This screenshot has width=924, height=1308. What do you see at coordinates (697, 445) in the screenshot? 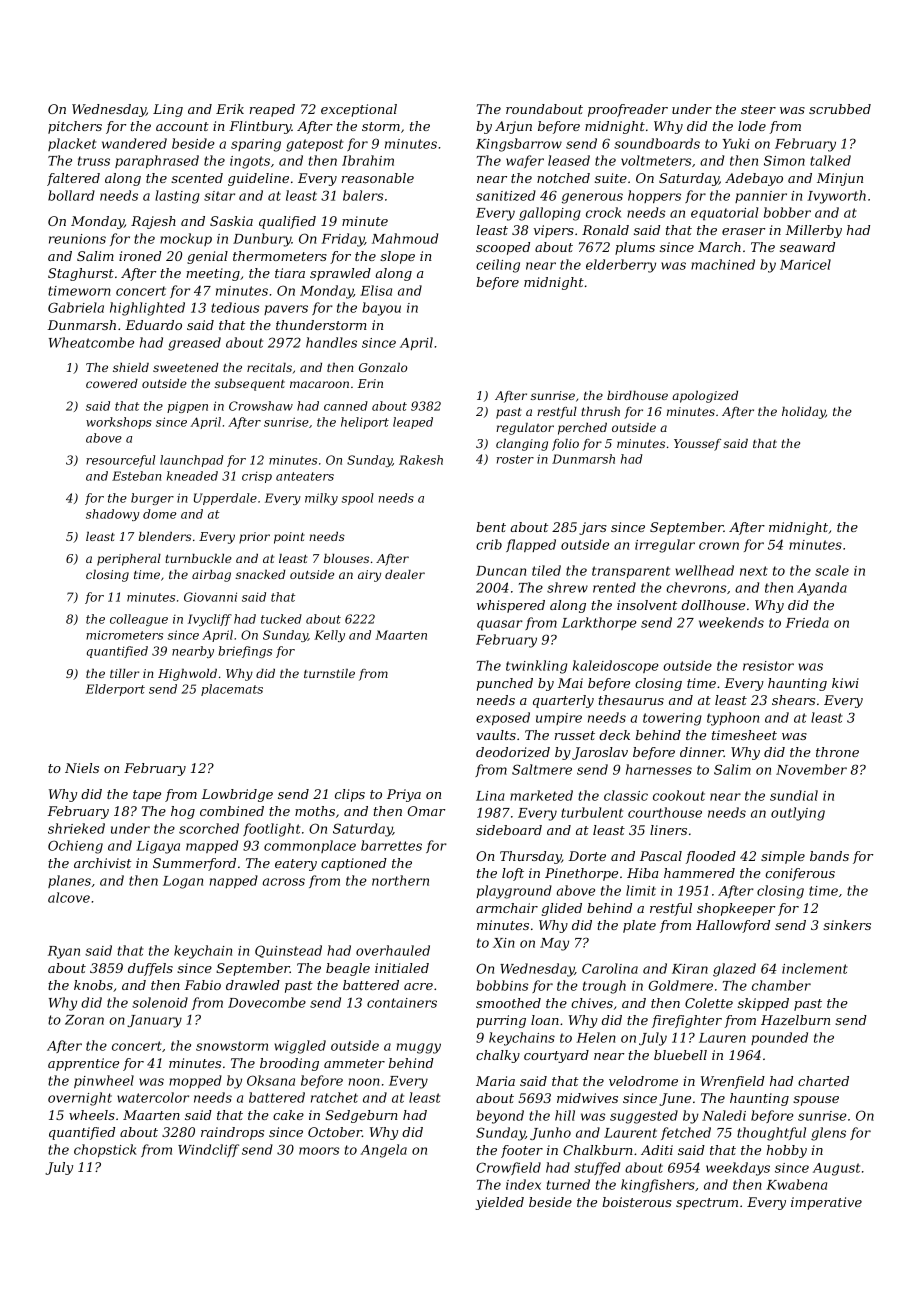
I see `Youssef` at bounding box center [697, 445].
